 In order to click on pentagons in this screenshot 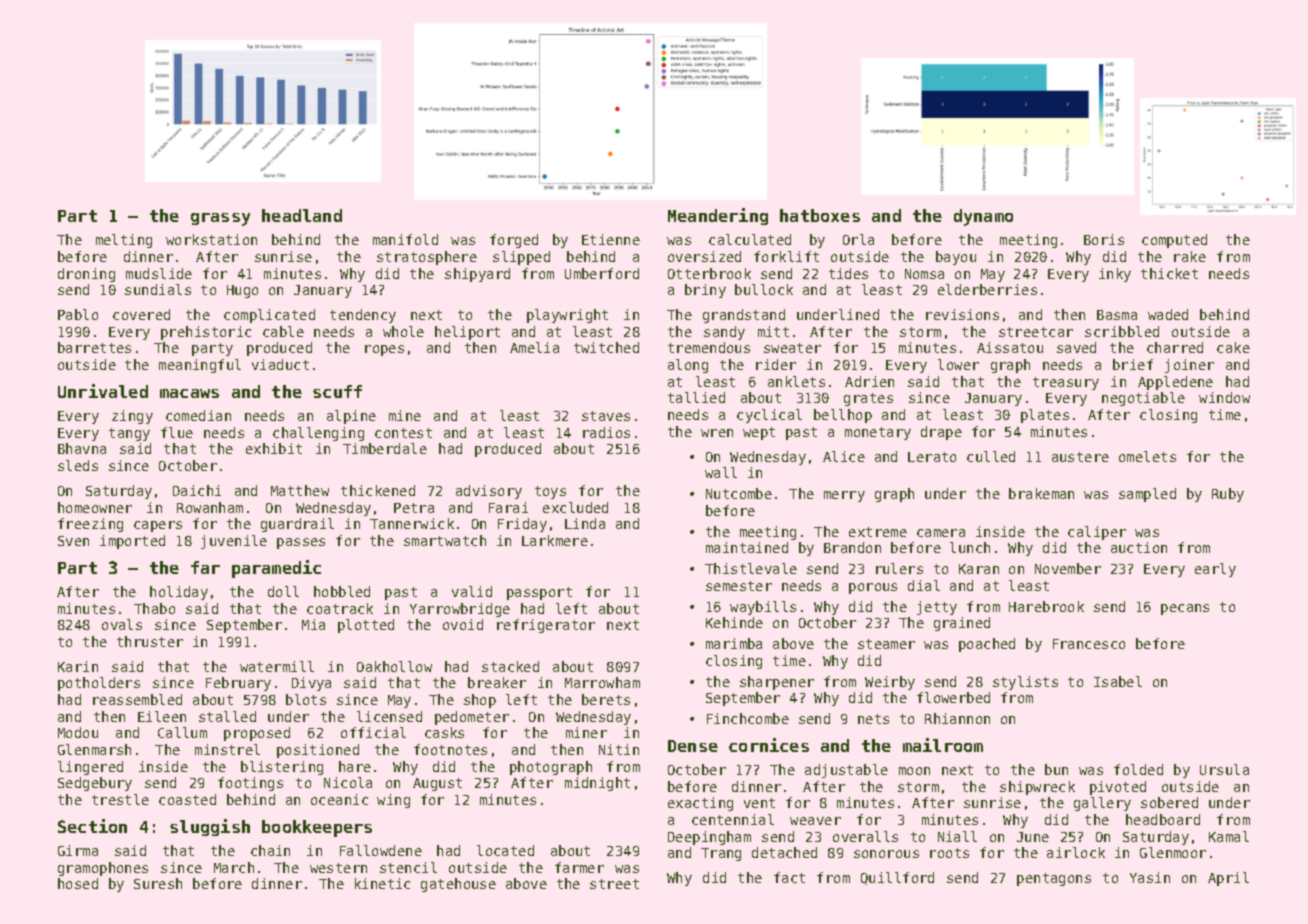, I will do `click(1054, 879)`.
